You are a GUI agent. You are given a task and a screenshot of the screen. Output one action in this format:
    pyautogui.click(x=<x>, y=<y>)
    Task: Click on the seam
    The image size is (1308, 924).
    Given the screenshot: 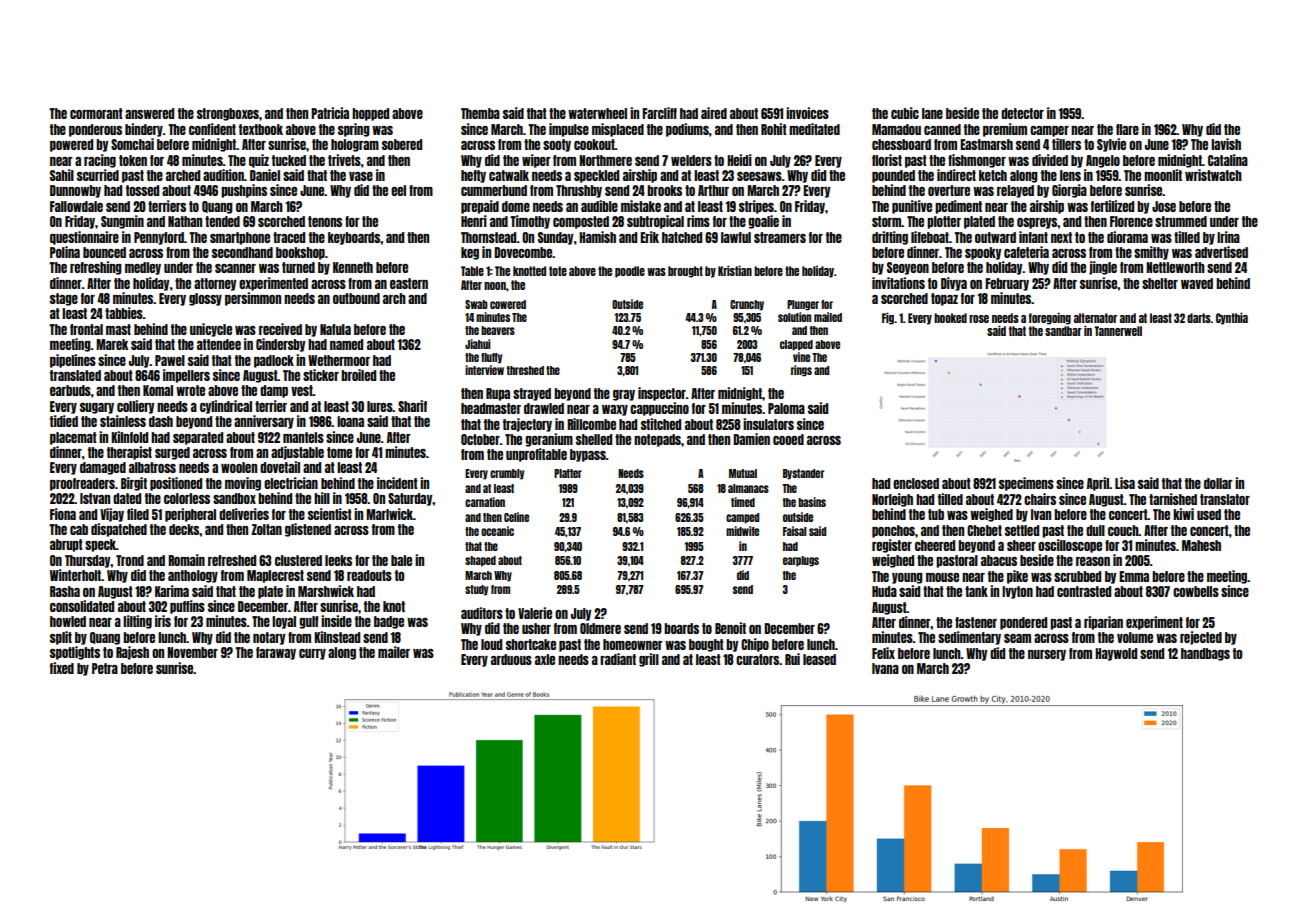 What is the action you would take?
    pyautogui.click(x=1017, y=638)
